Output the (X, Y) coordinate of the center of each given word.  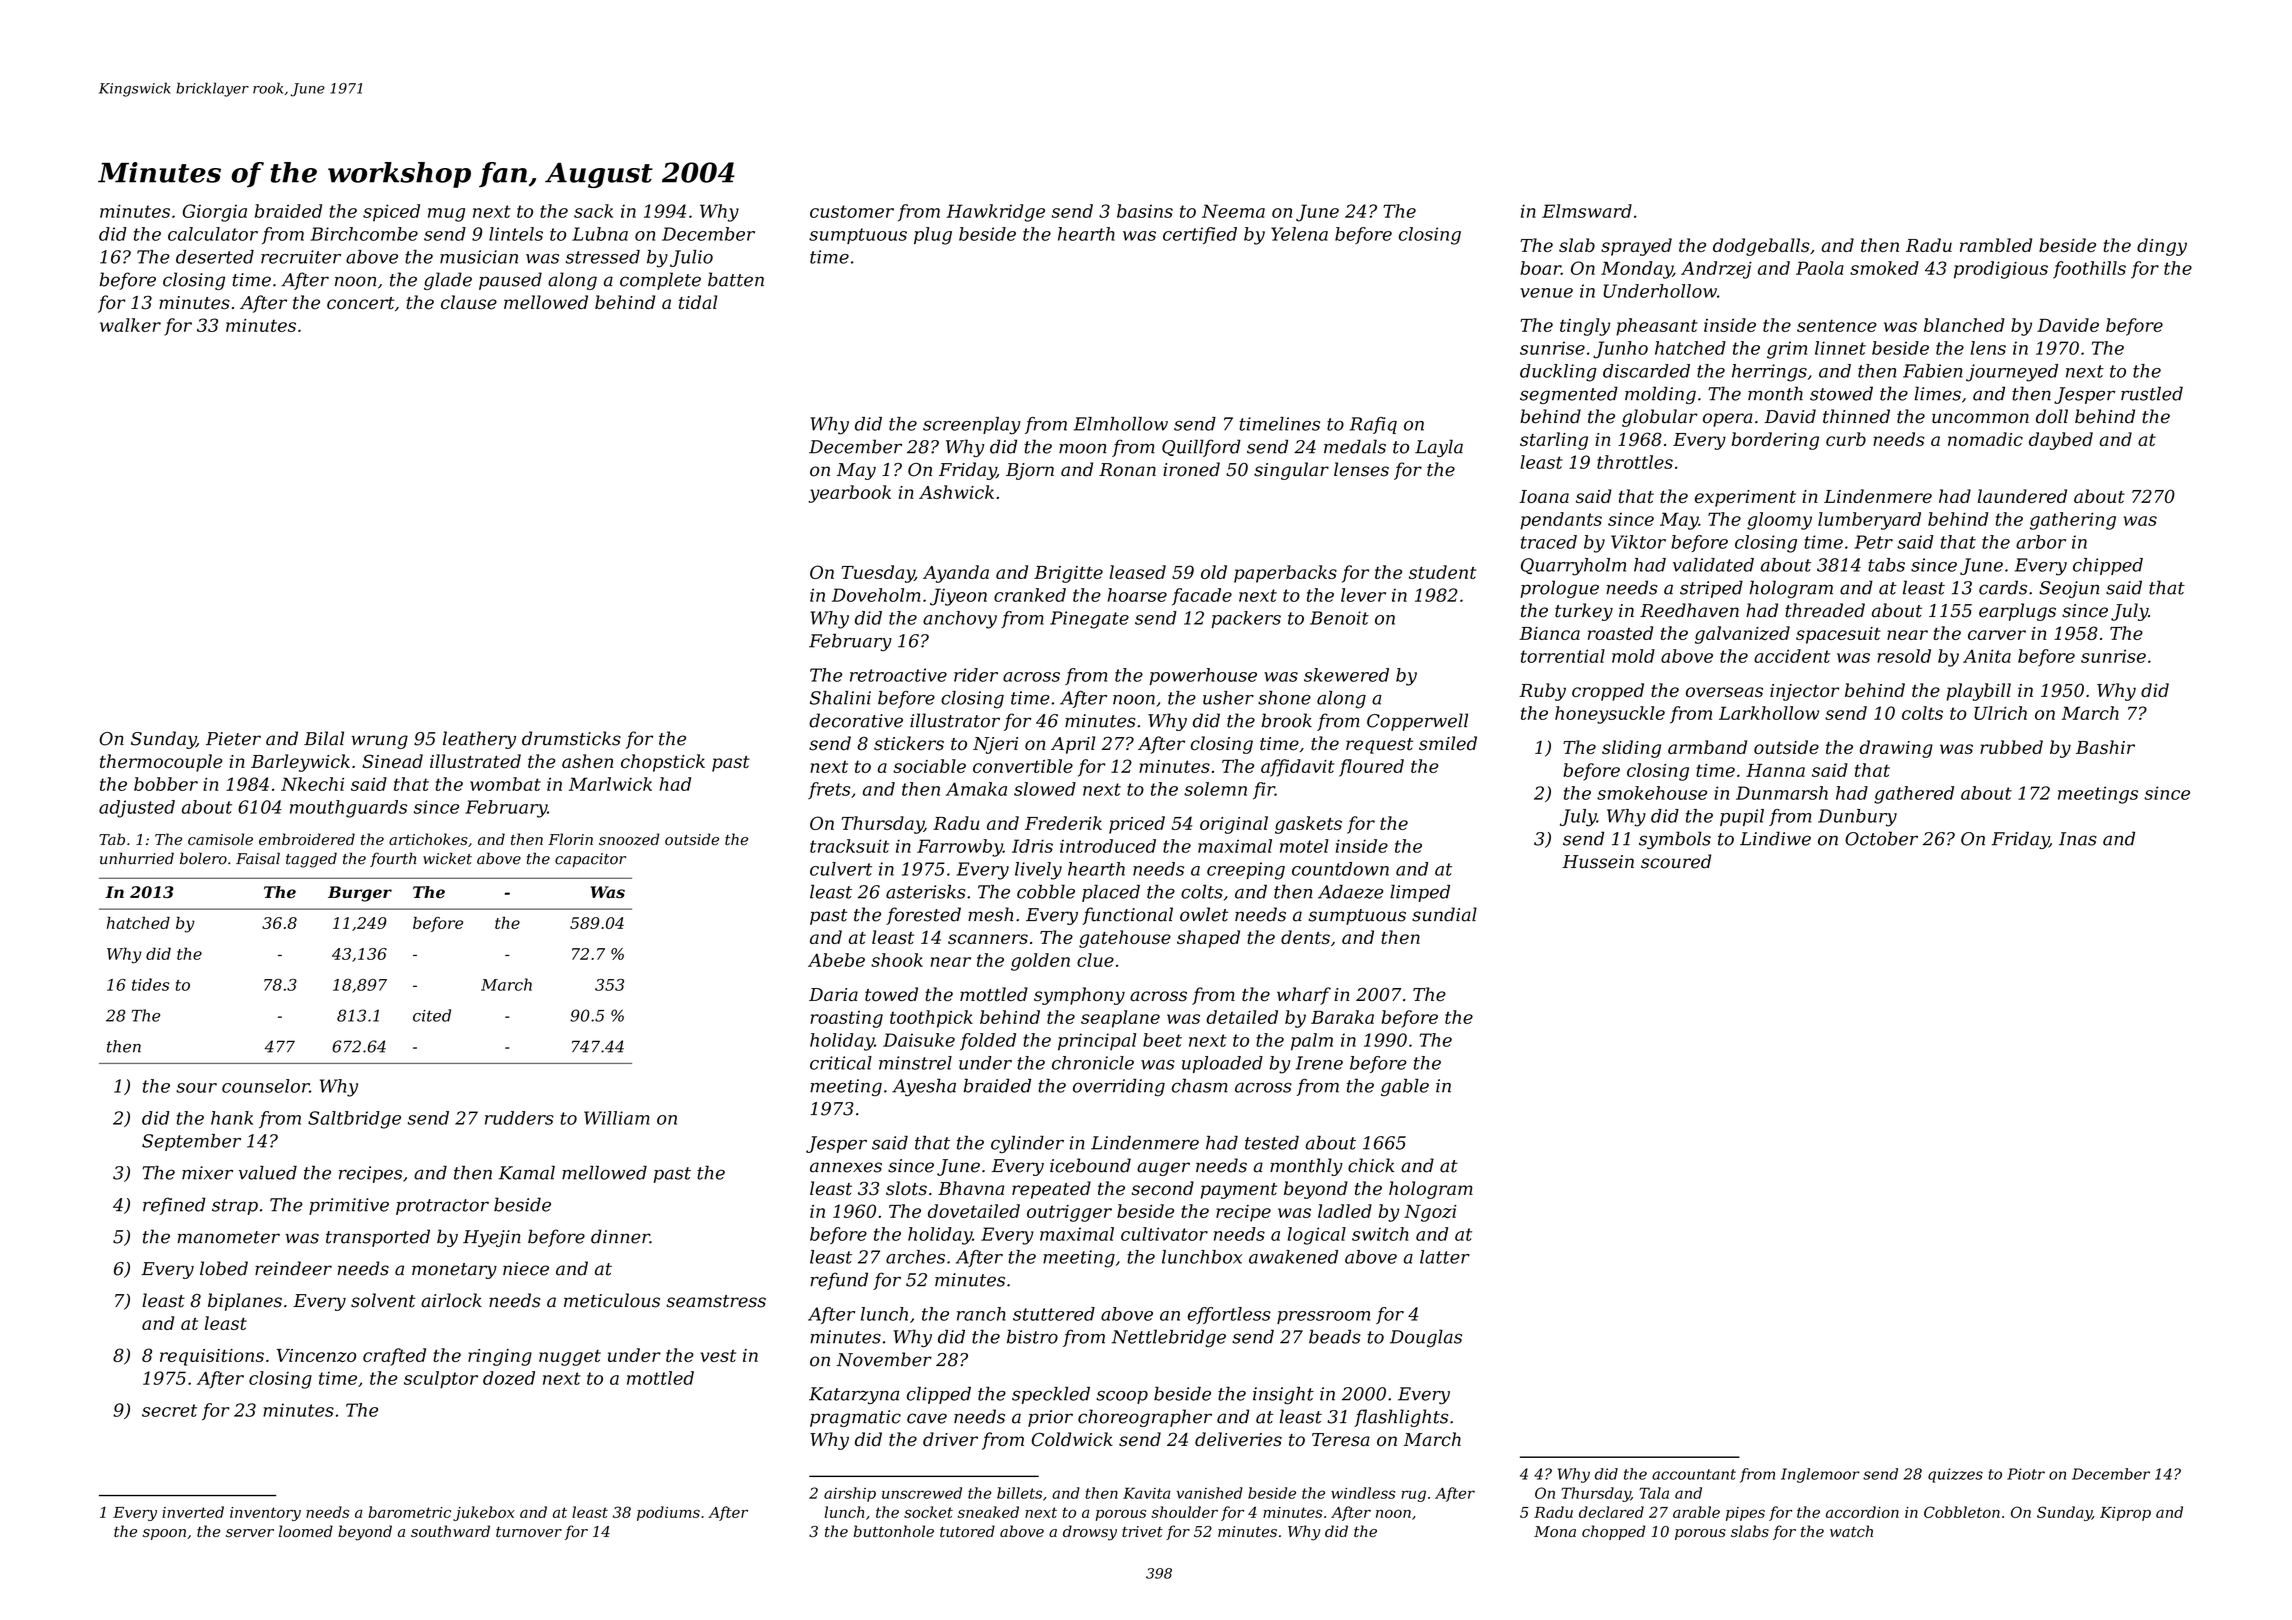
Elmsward (1587, 211)
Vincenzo (316, 1356)
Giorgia (215, 213)
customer (852, 211)
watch (1851, 1531)
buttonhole (893, 1531)
